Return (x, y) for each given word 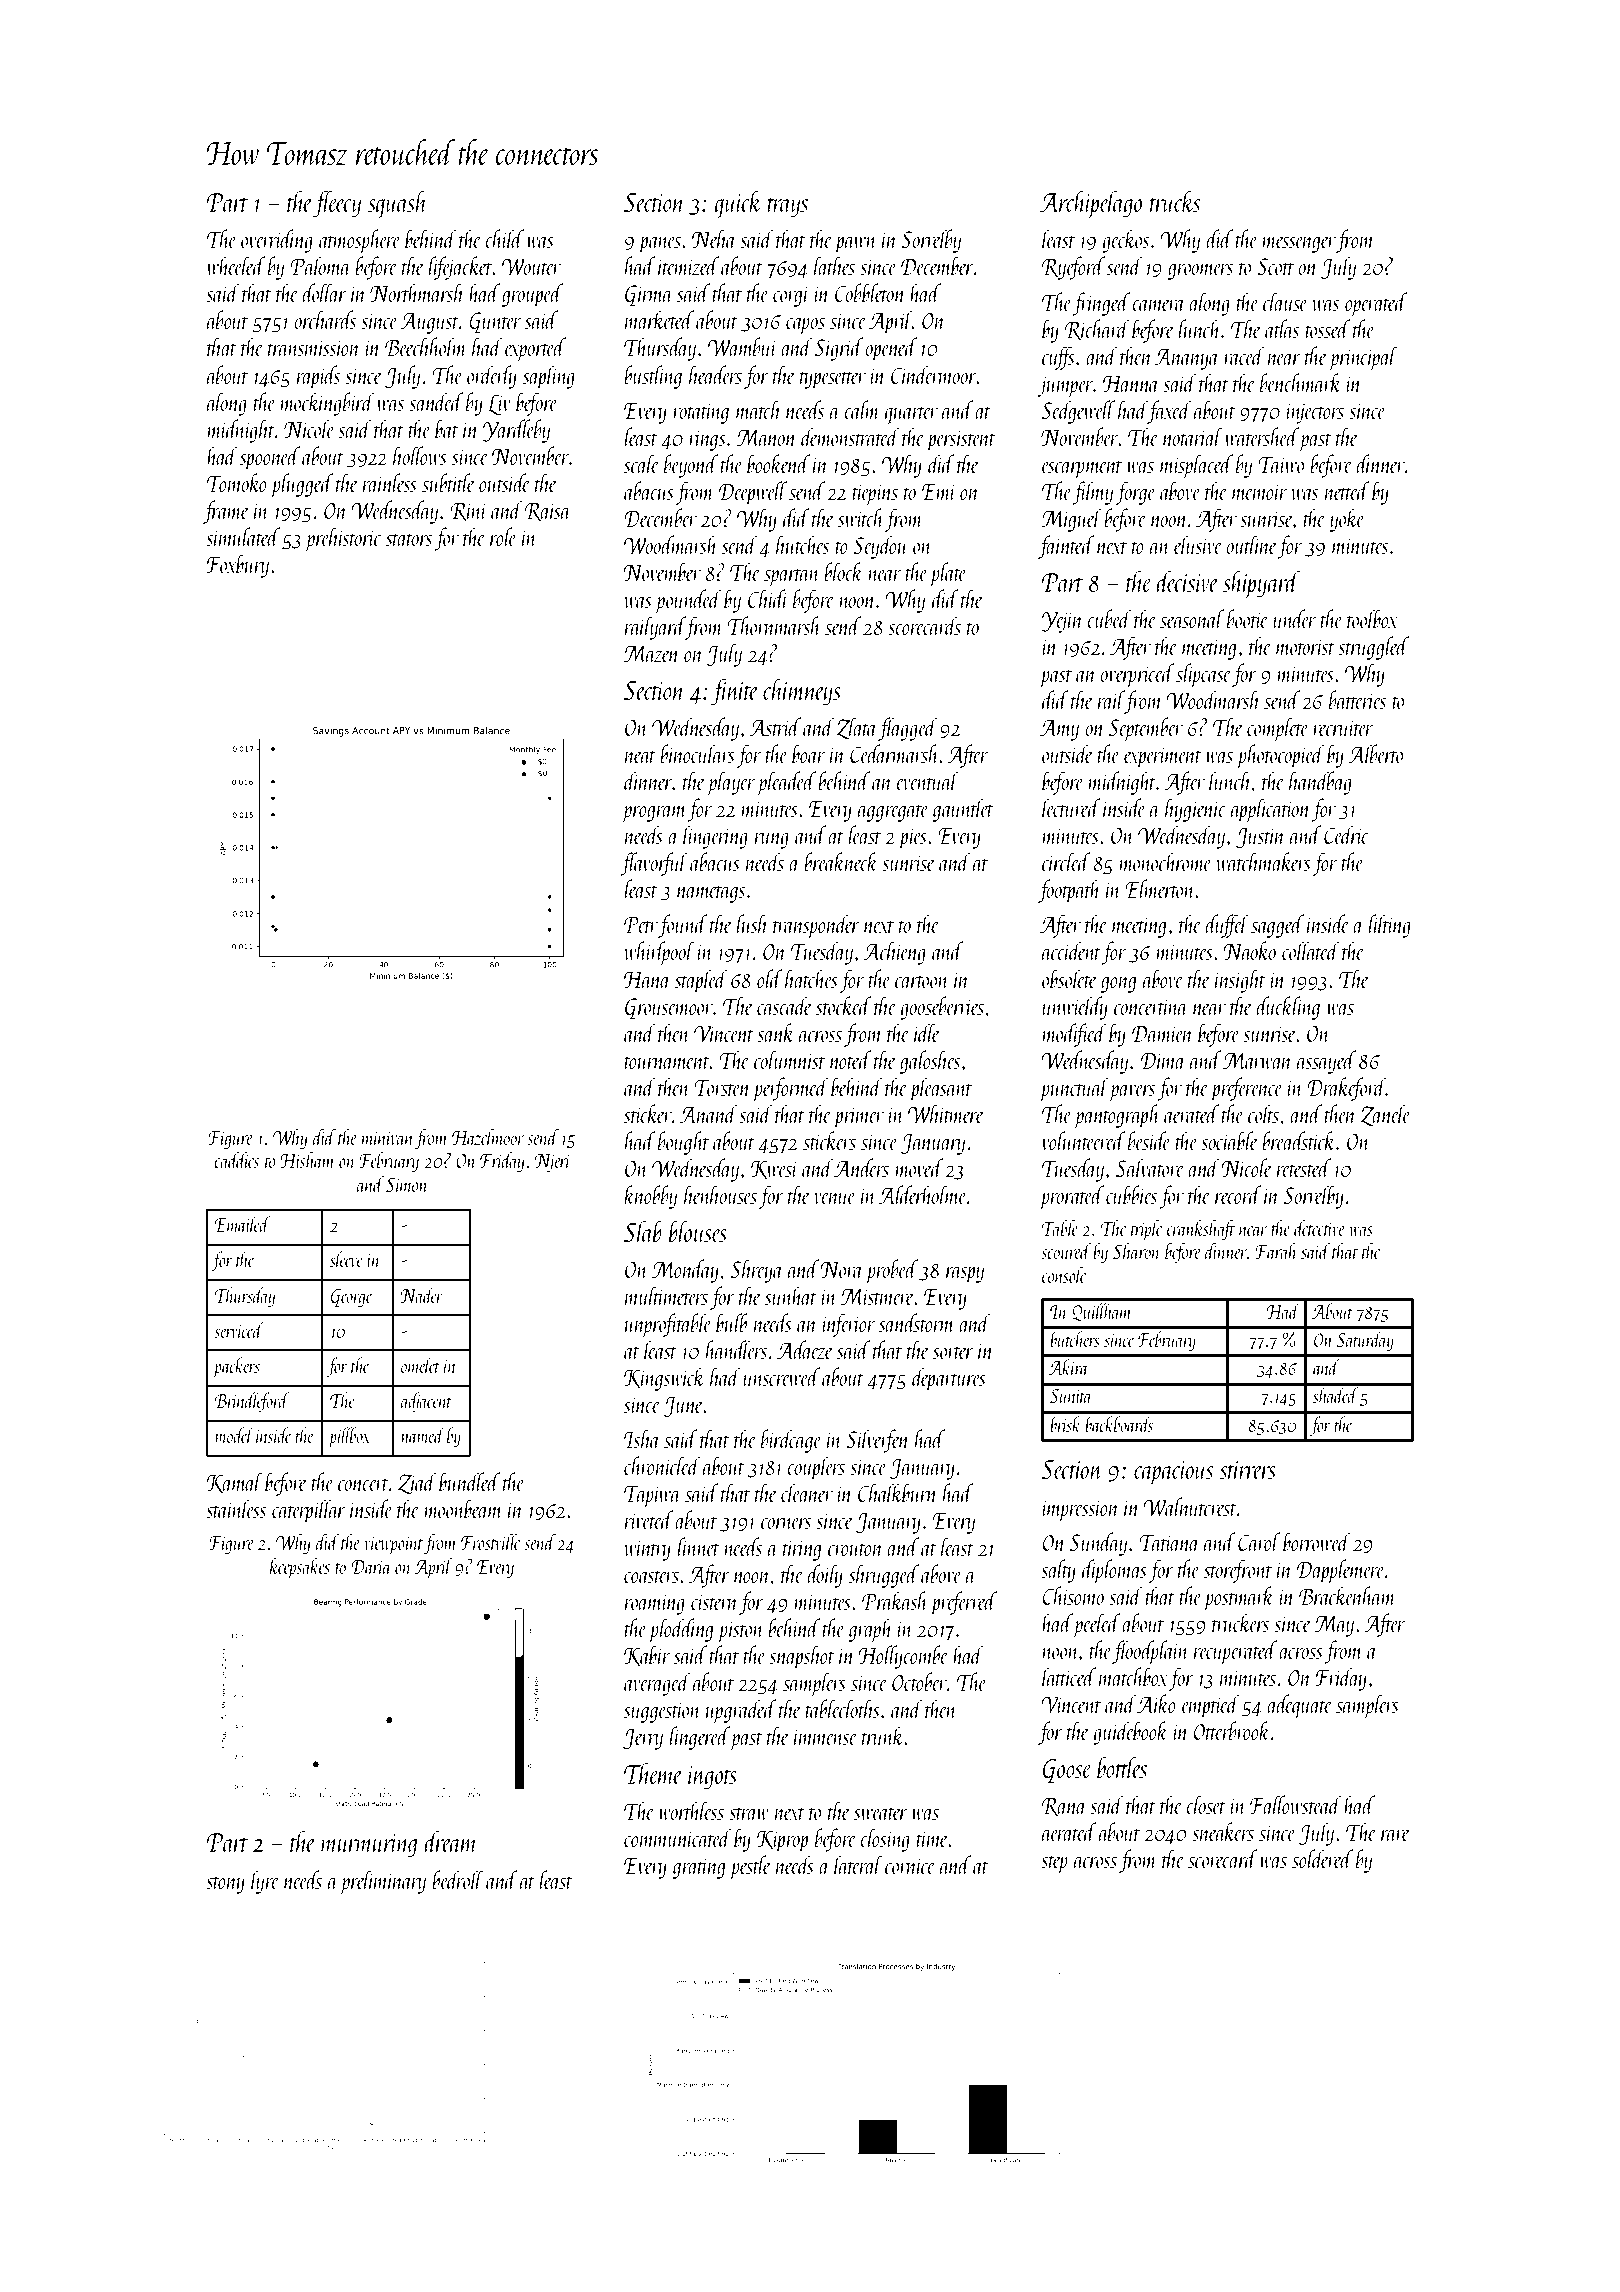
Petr (641, 924)
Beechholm (426, 346)
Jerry (643, 1739)
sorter (953, 1352)
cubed (1109, 618)
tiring (802, 1550)
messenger (1299, 245)
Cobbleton (870, 292)
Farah (1276, 1251)
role (503, 536)
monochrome (1165, 861)
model (234, 1435)
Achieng (894, 953)
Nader (421, 1295)
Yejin (1063, 622)
